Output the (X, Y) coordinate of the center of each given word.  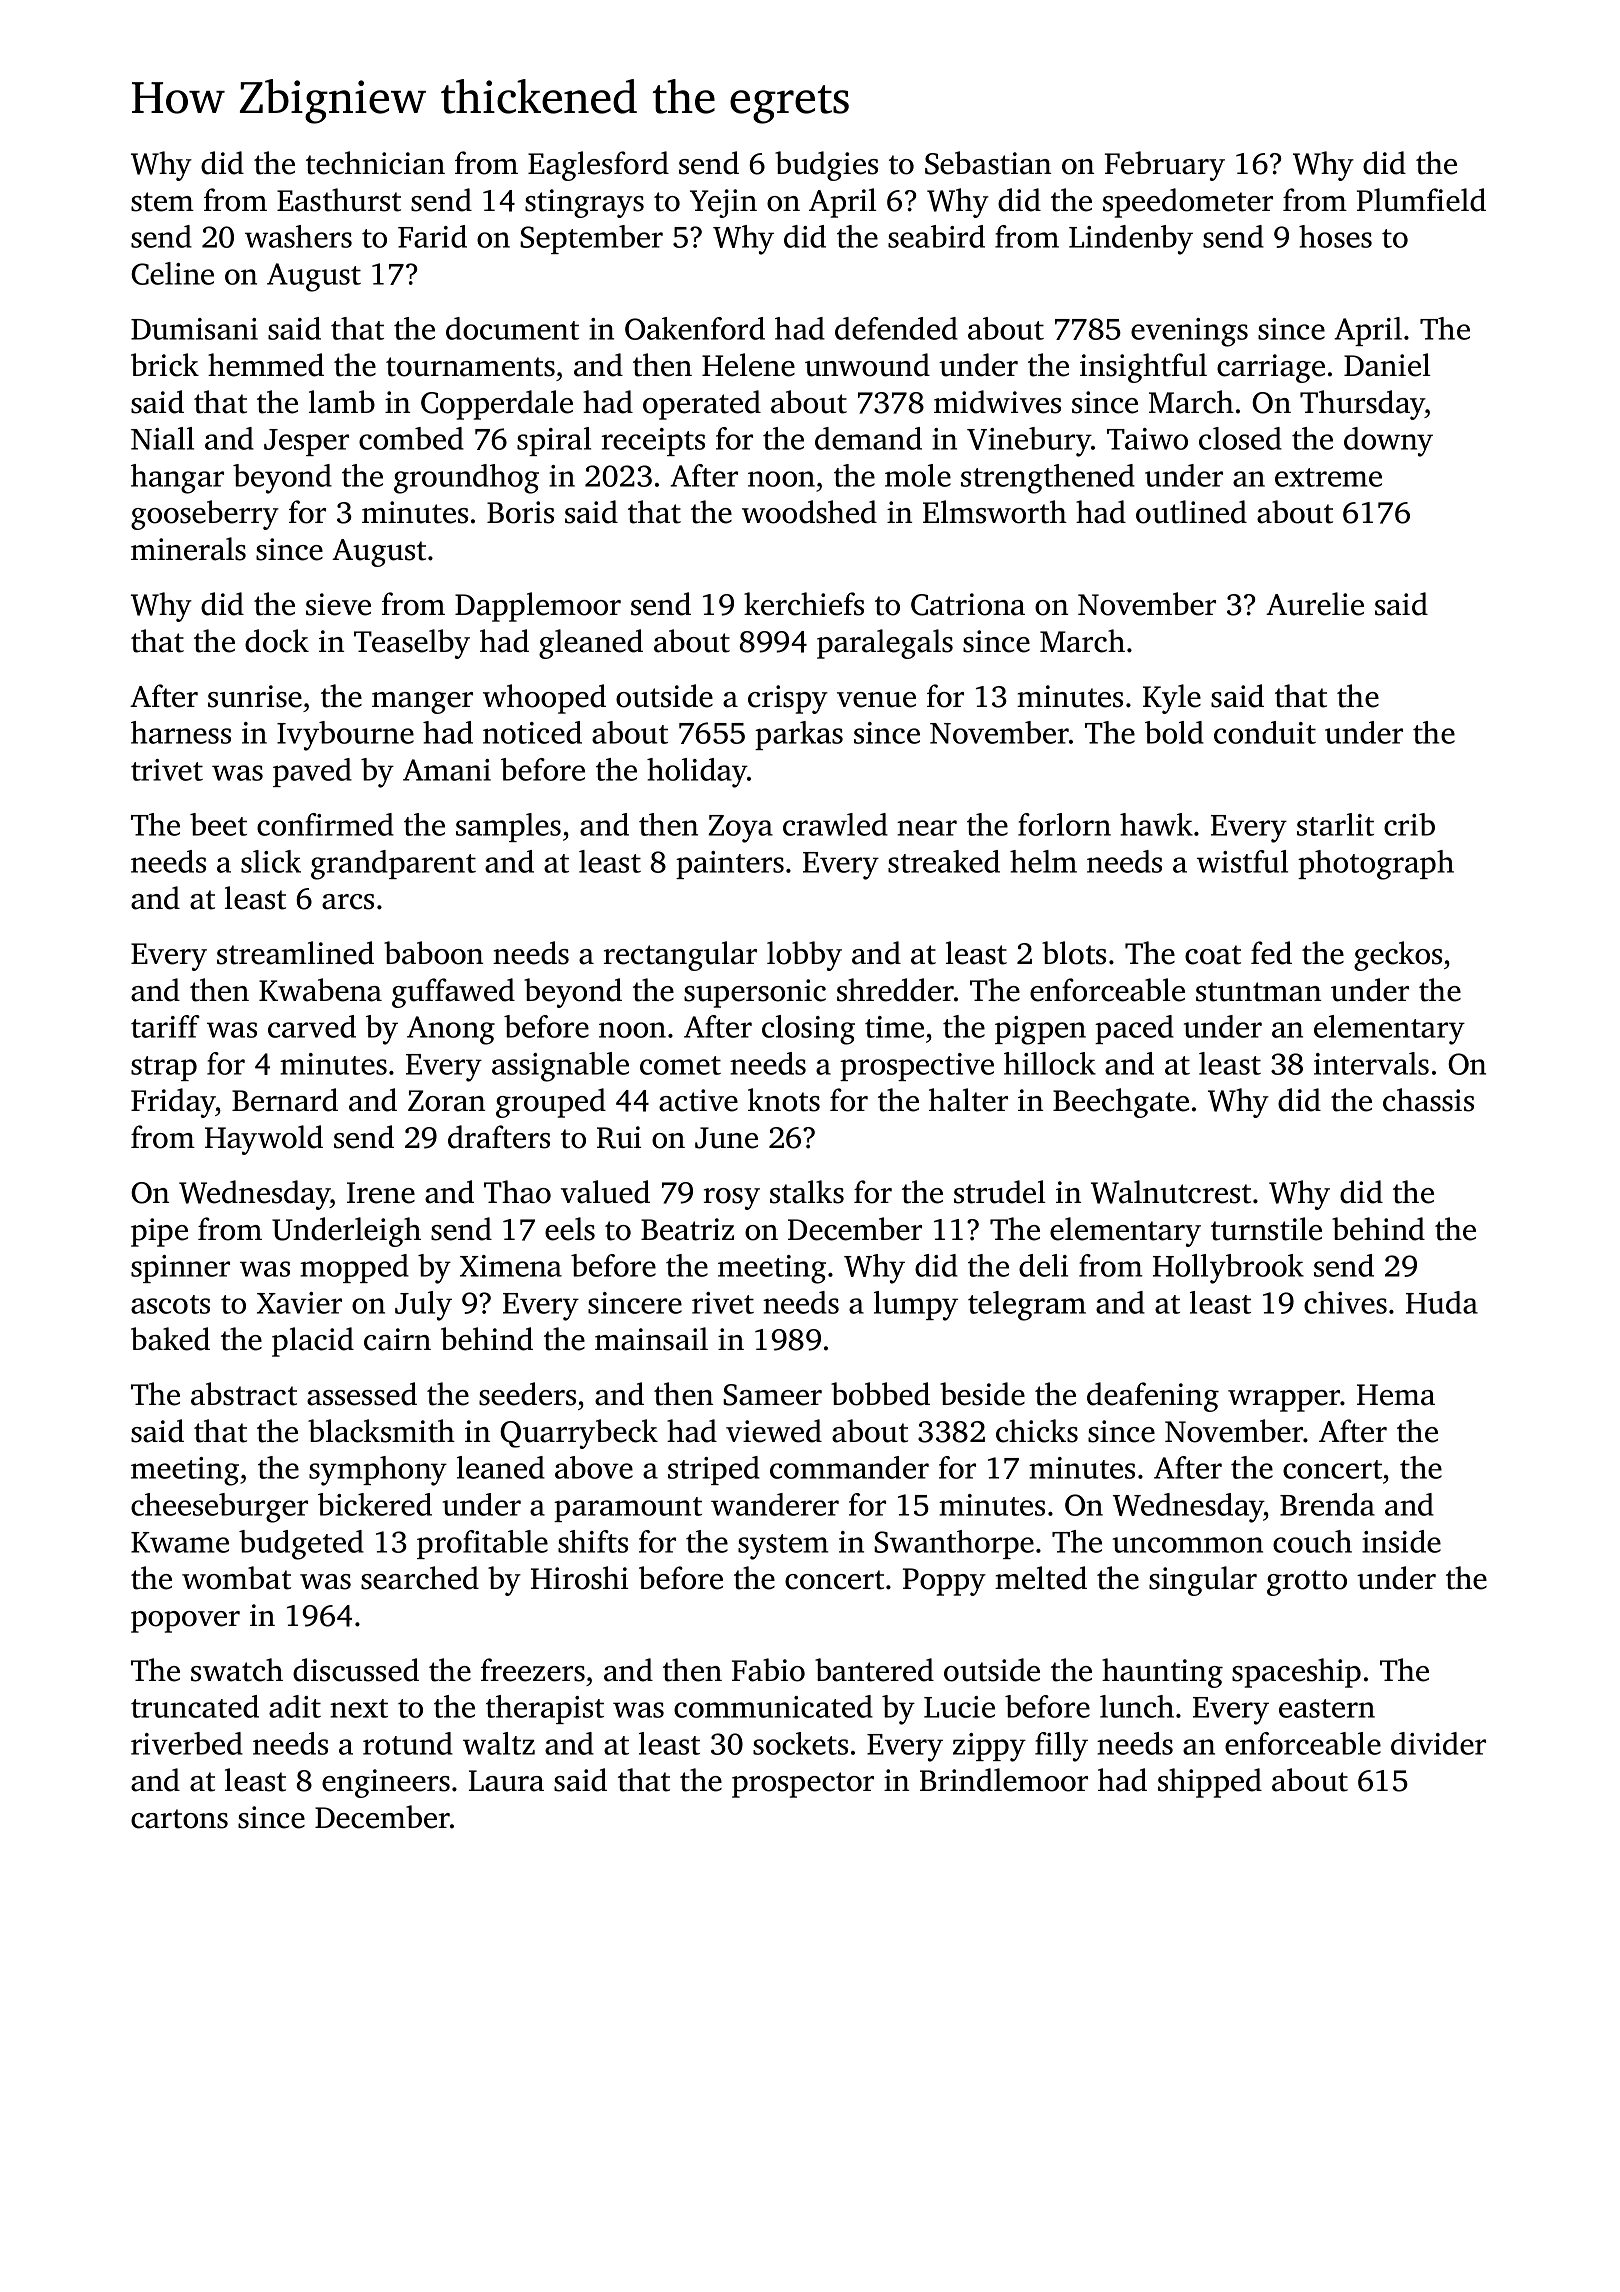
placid (313, 1342)
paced (1134, 1029)
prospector (803, 1785)
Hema (1396, 1395)
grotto (1307, 1583)
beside (982, 1394)
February (1165, 166)
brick (165, 365)
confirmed (325, 824)
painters (730, 865)
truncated (195, 1706)
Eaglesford (598, 166)
